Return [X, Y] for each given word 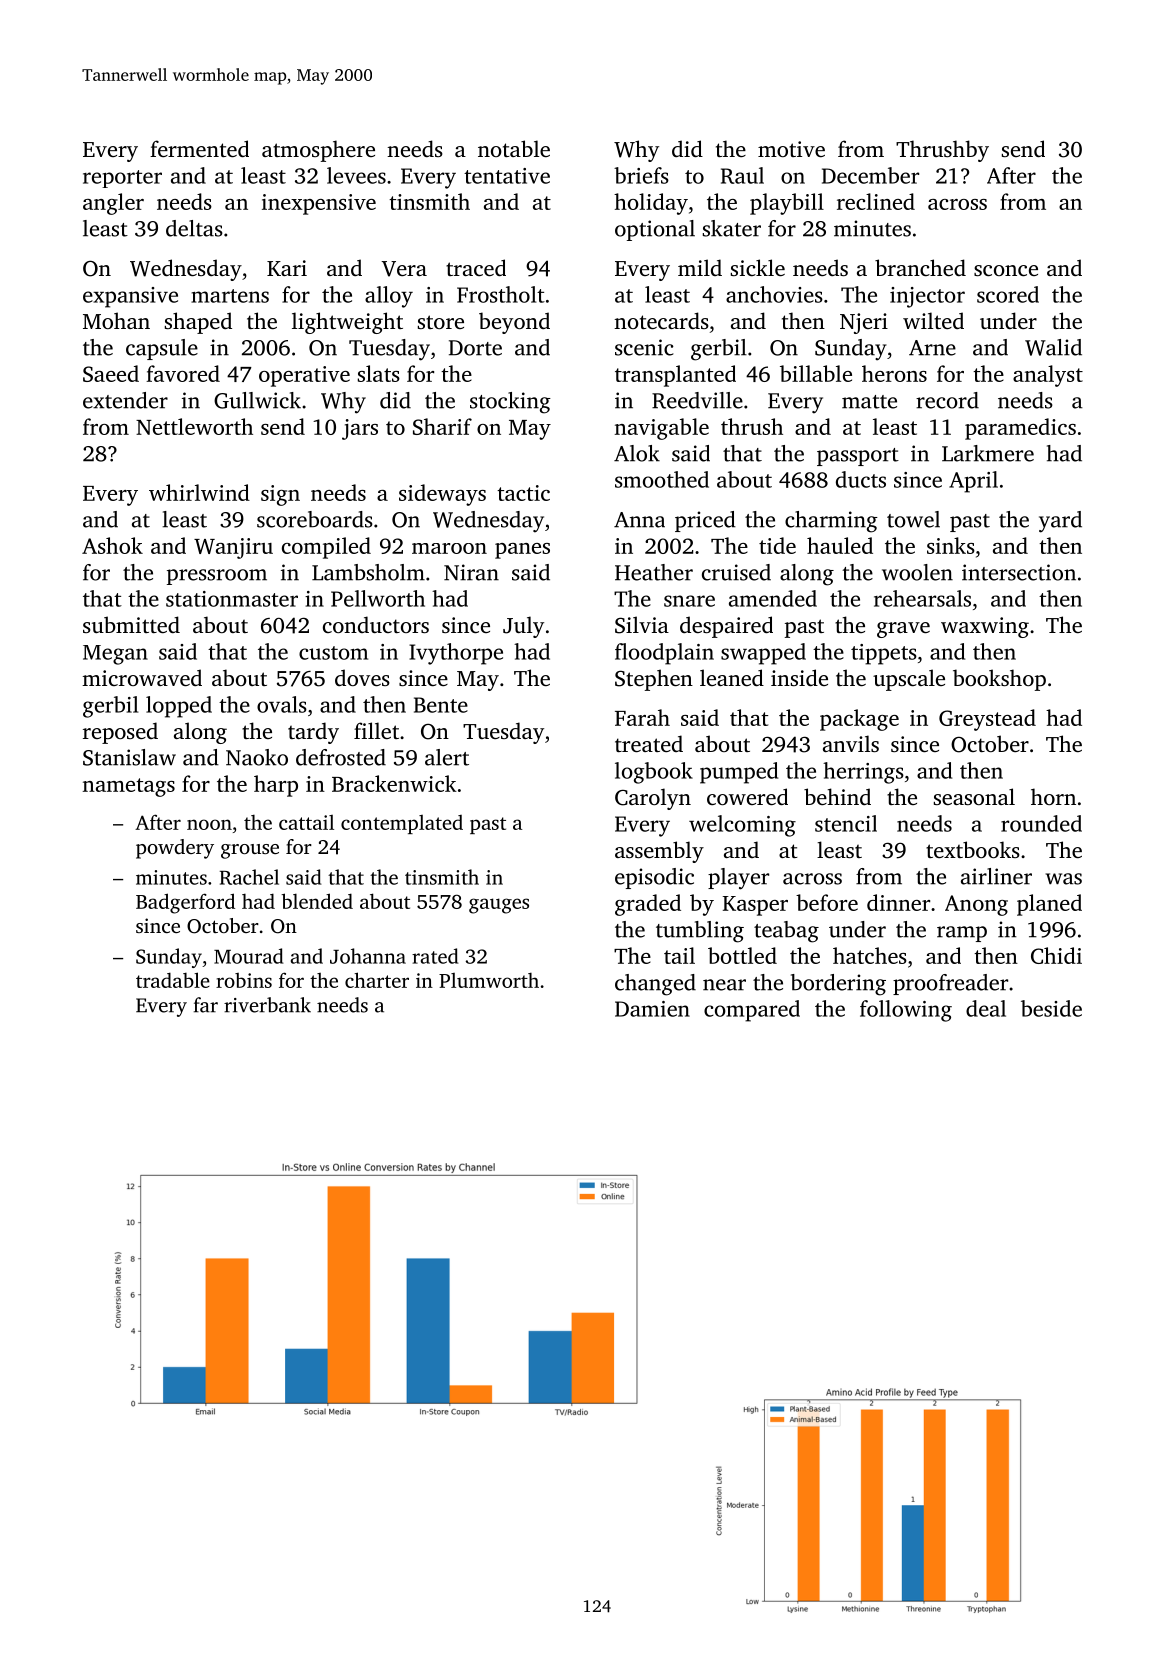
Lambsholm [368, 572]
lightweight [347, 323]
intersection [1019, 572]
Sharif [442, 426]
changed [655, 985]
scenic [644, 347]
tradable [173, 980]
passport [858, 457]
